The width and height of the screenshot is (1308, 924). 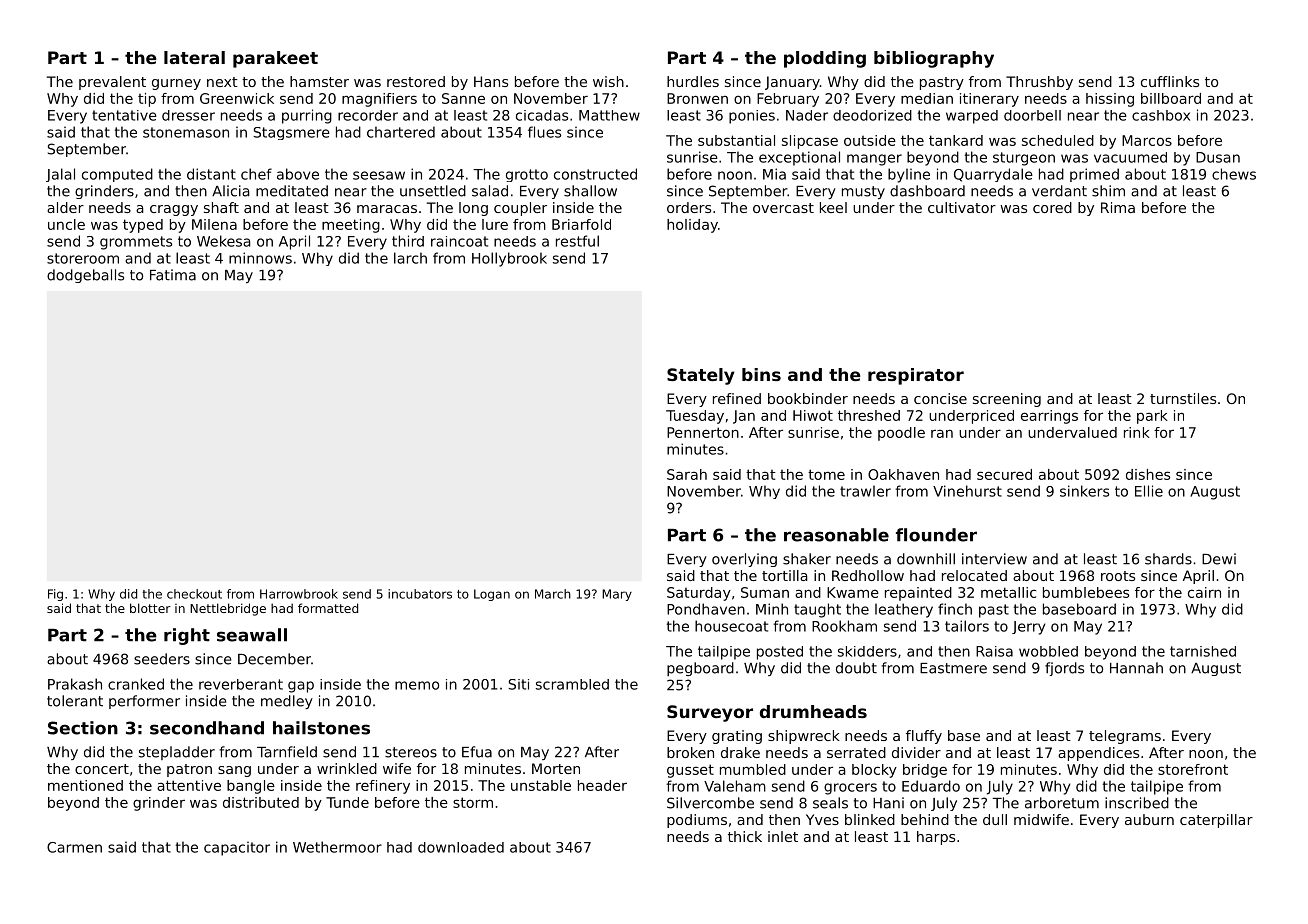 I want to click on refined, so click(x=737, y=398).
